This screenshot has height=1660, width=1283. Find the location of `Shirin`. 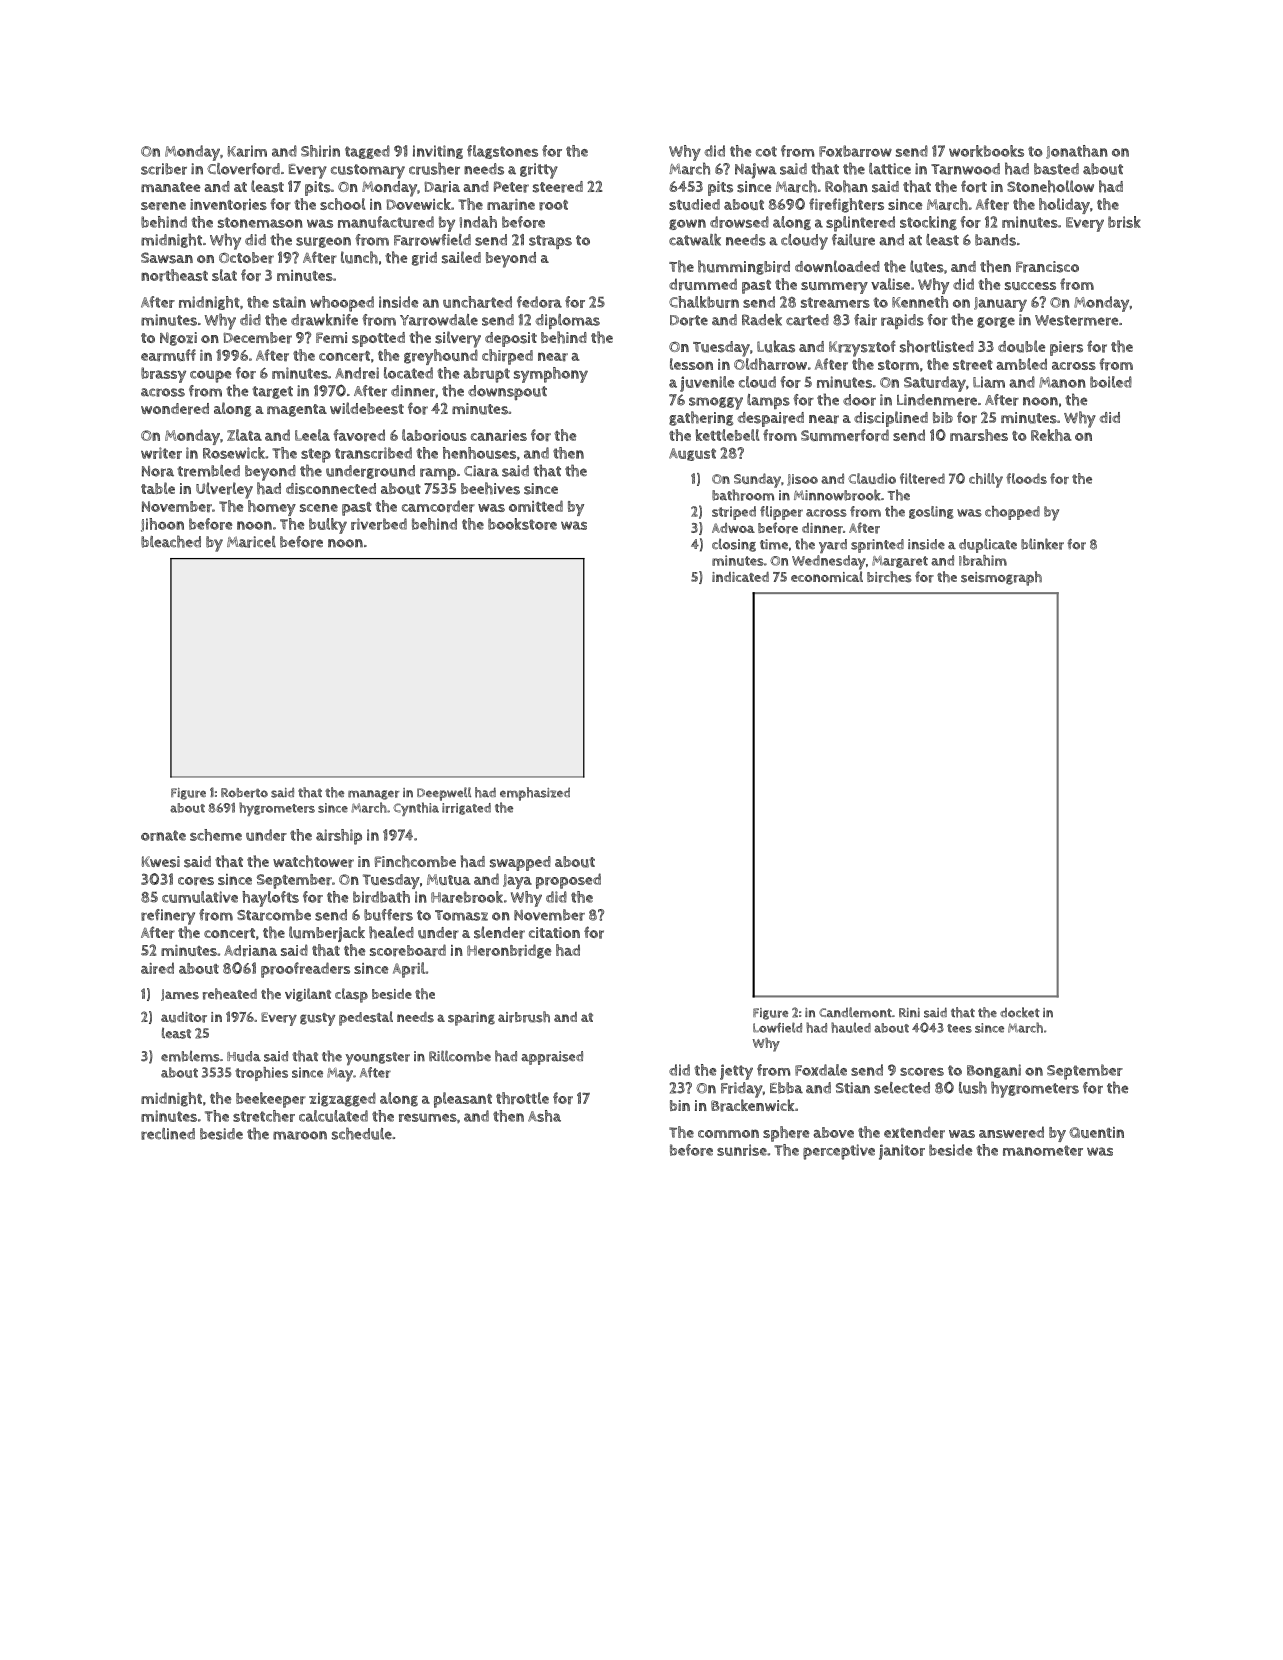

Shirin is located at coordinates (320, 151).
